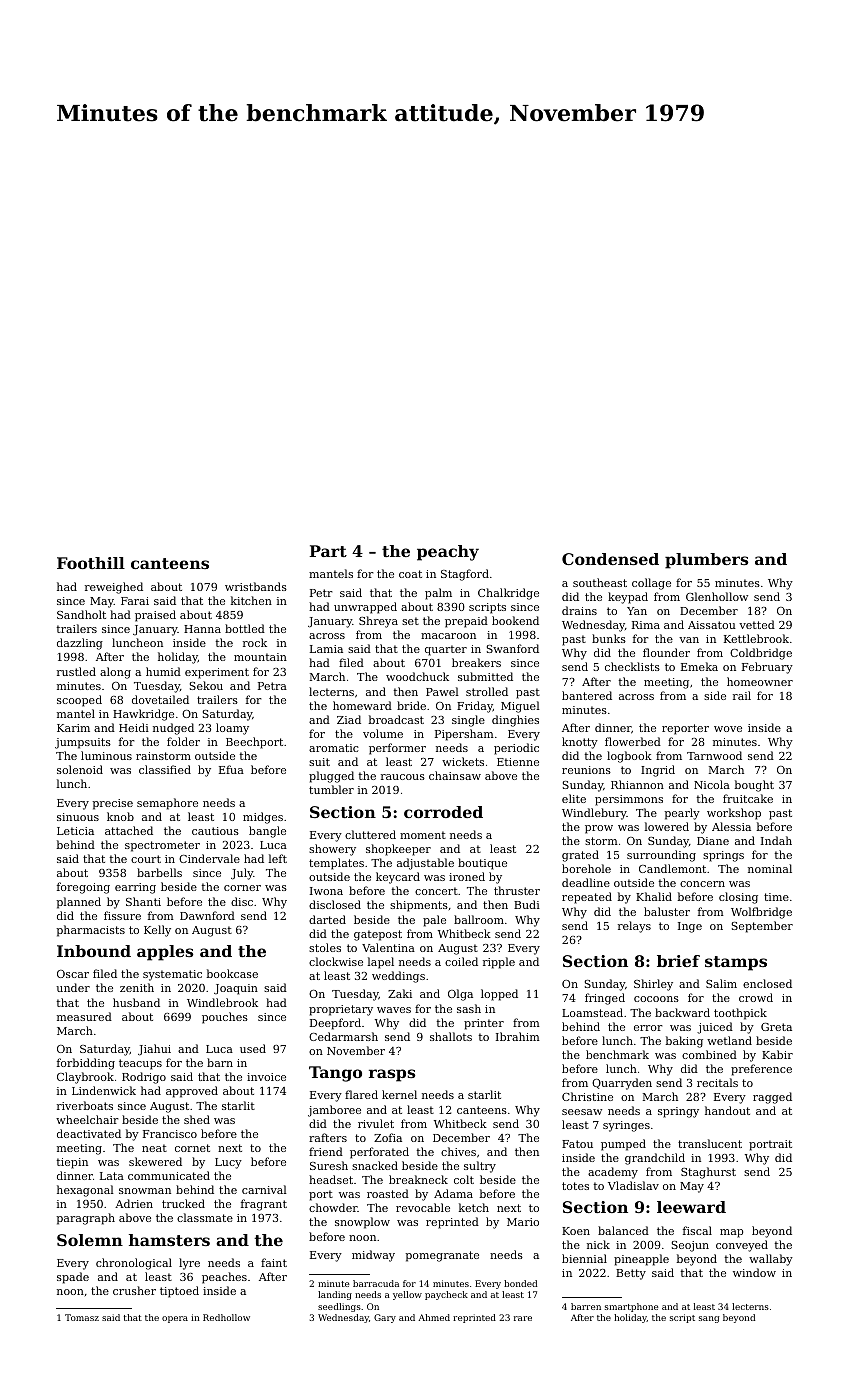 This image has height=1400, width=849. Describe the element at coordinates (622, 1084) in the image. I see `Quarryden` at that location.
